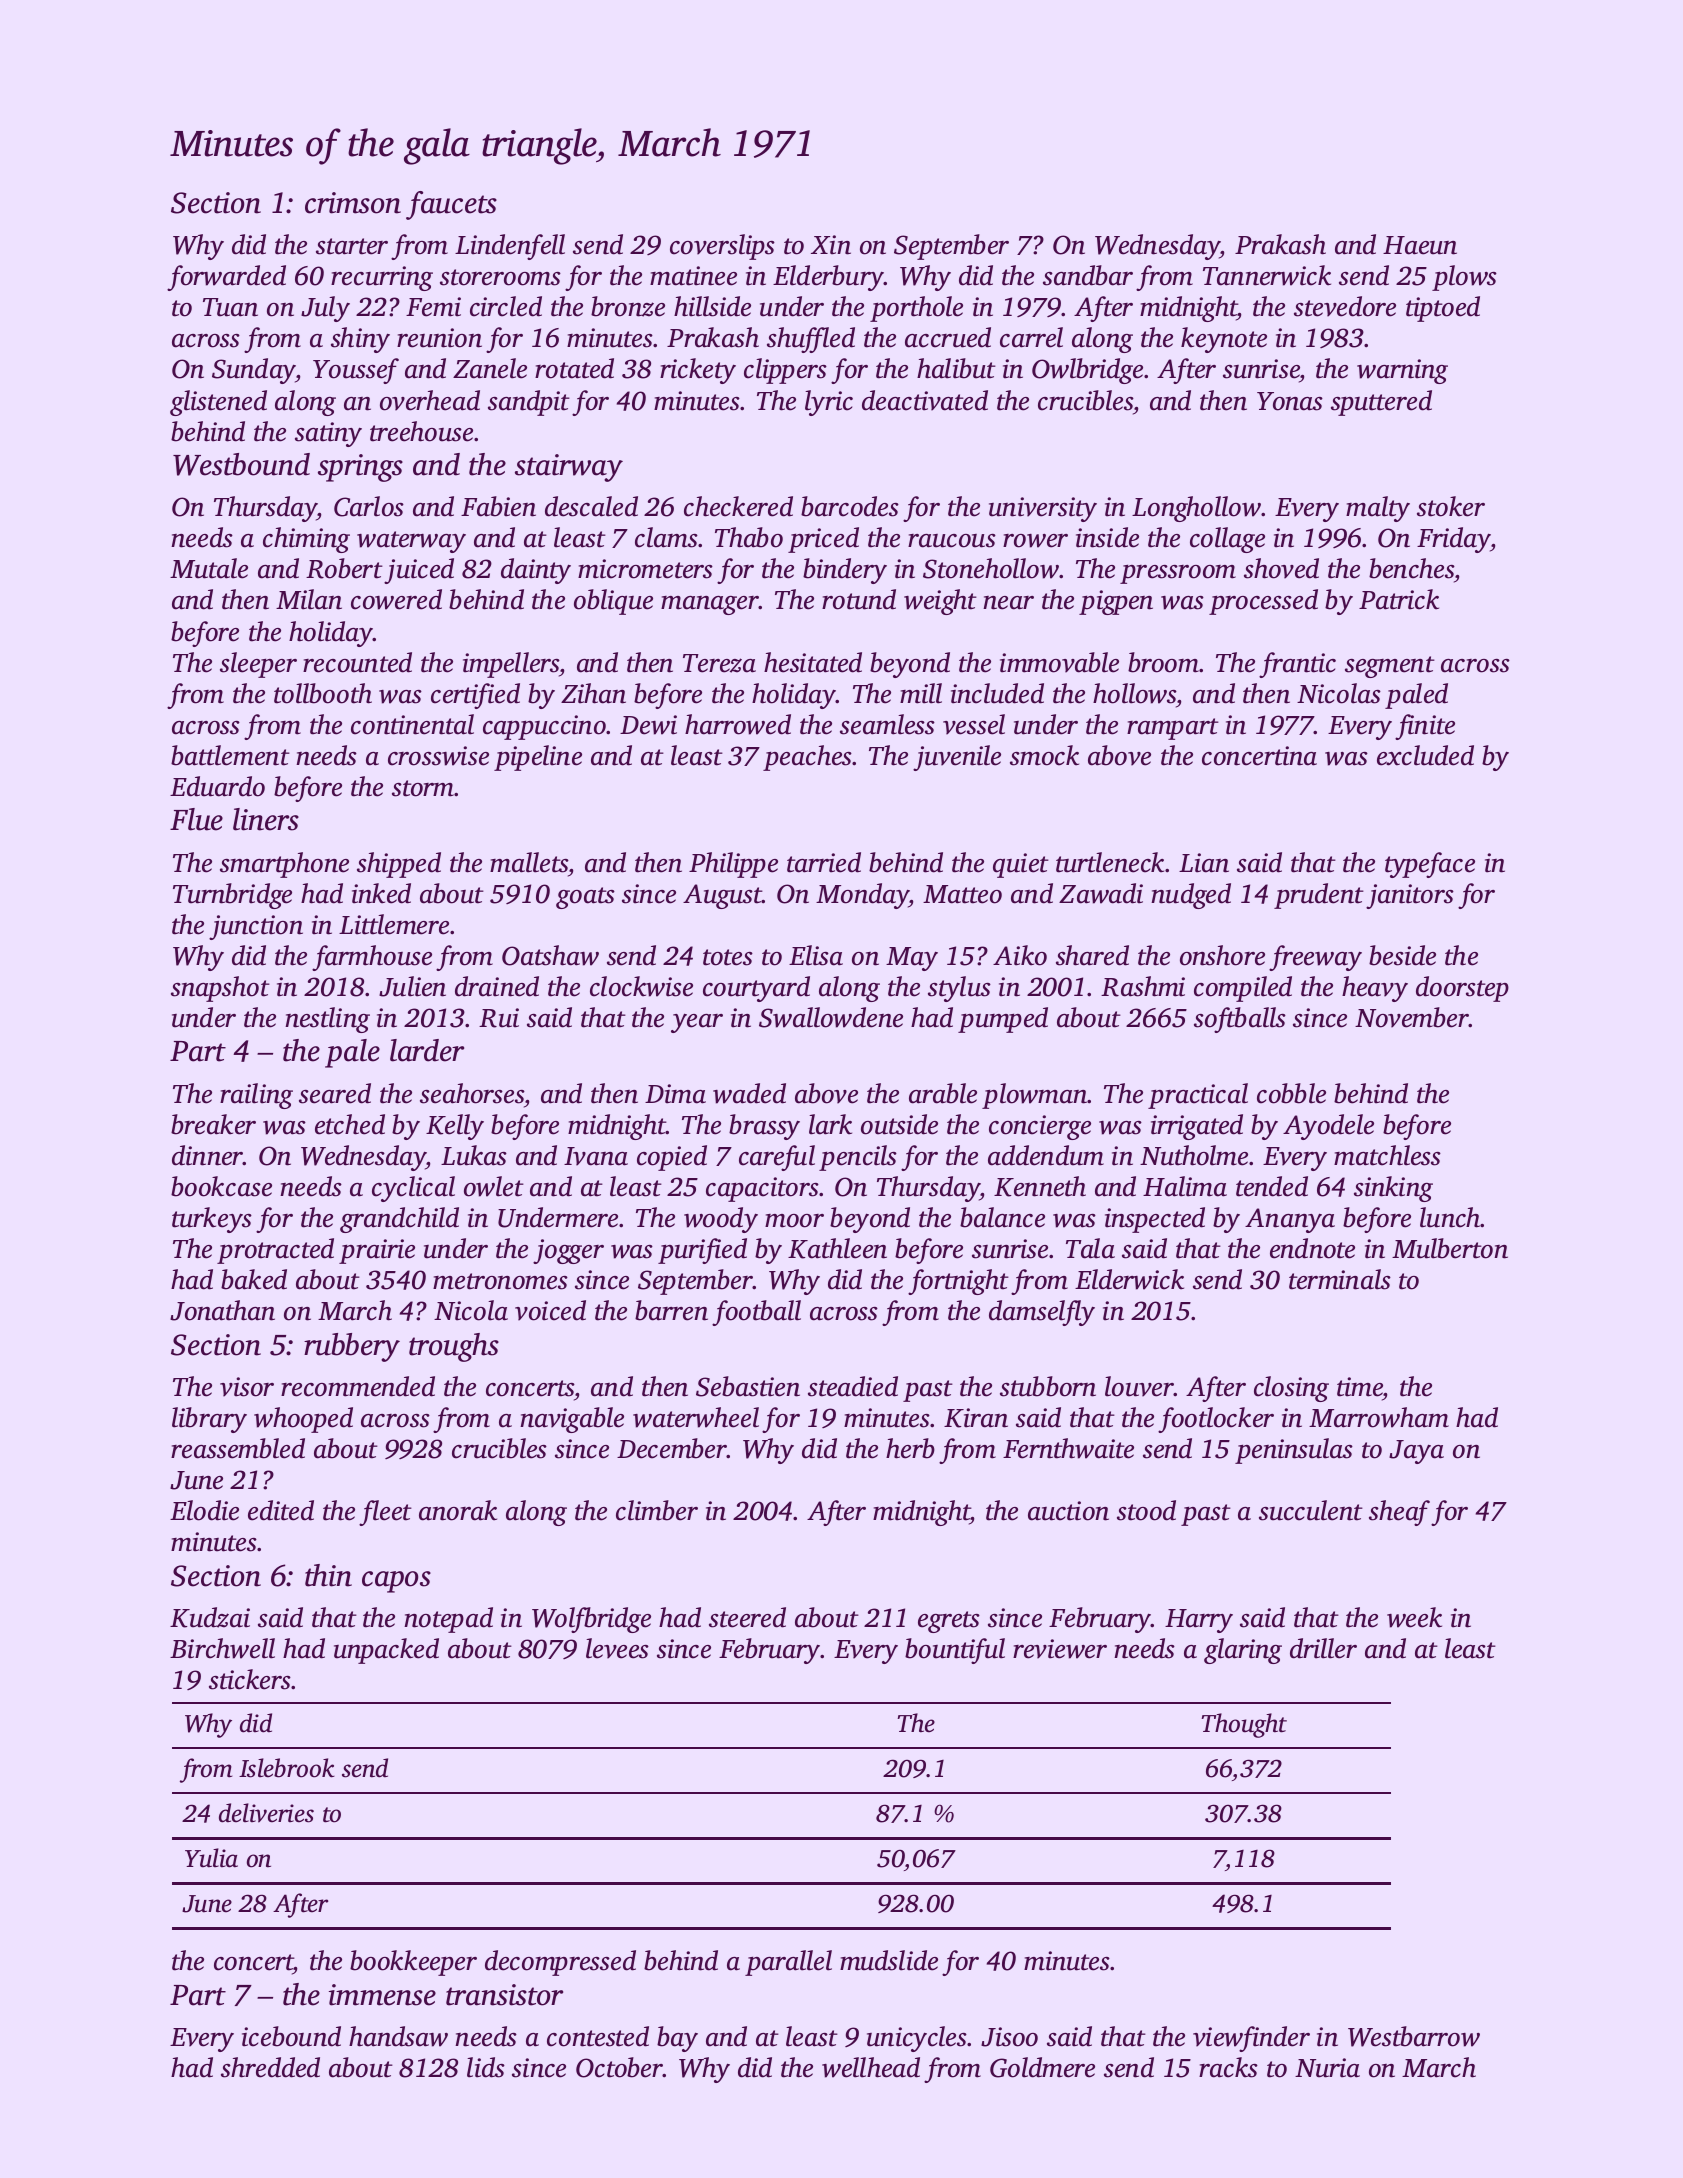 The width and height of the screenshot is (1683, 2178). Describe the element at coordinates (1042, 2067) in the screenshot. I see `Goldmere` at that location.
